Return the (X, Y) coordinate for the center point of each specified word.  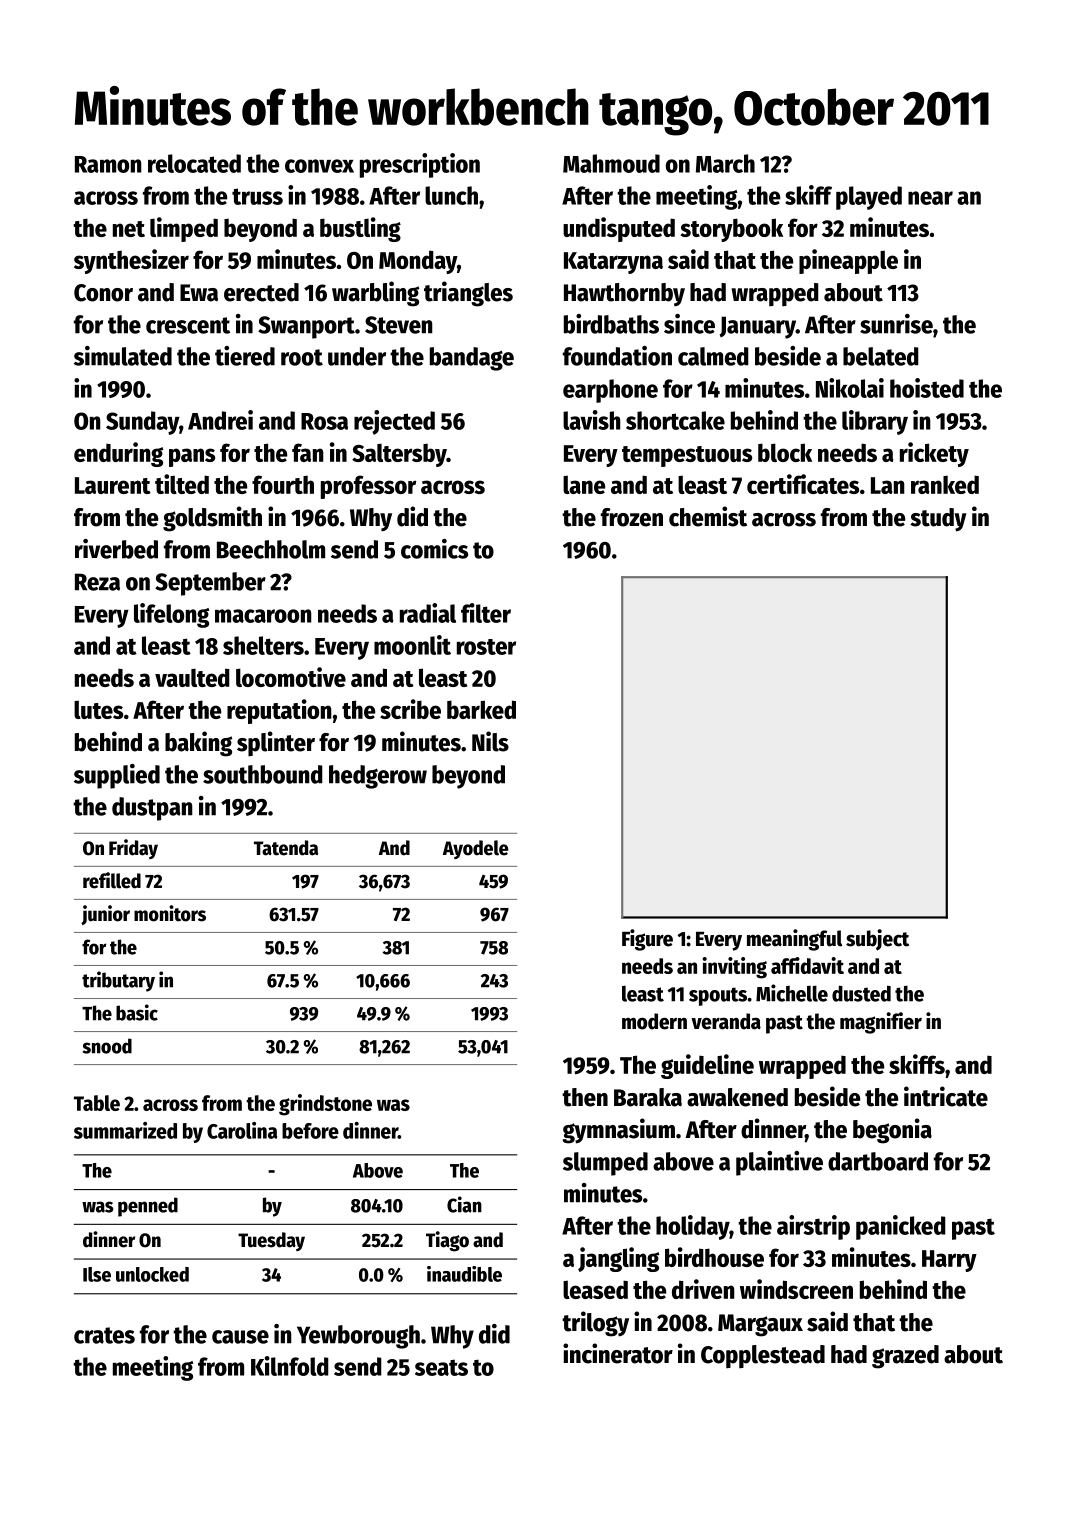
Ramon (108, 164)
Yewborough (358, 1337)
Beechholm (271, 549)
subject (877, 940)
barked (481, 709)
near (930, 198)
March (725, 163)
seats (441, 1367)
